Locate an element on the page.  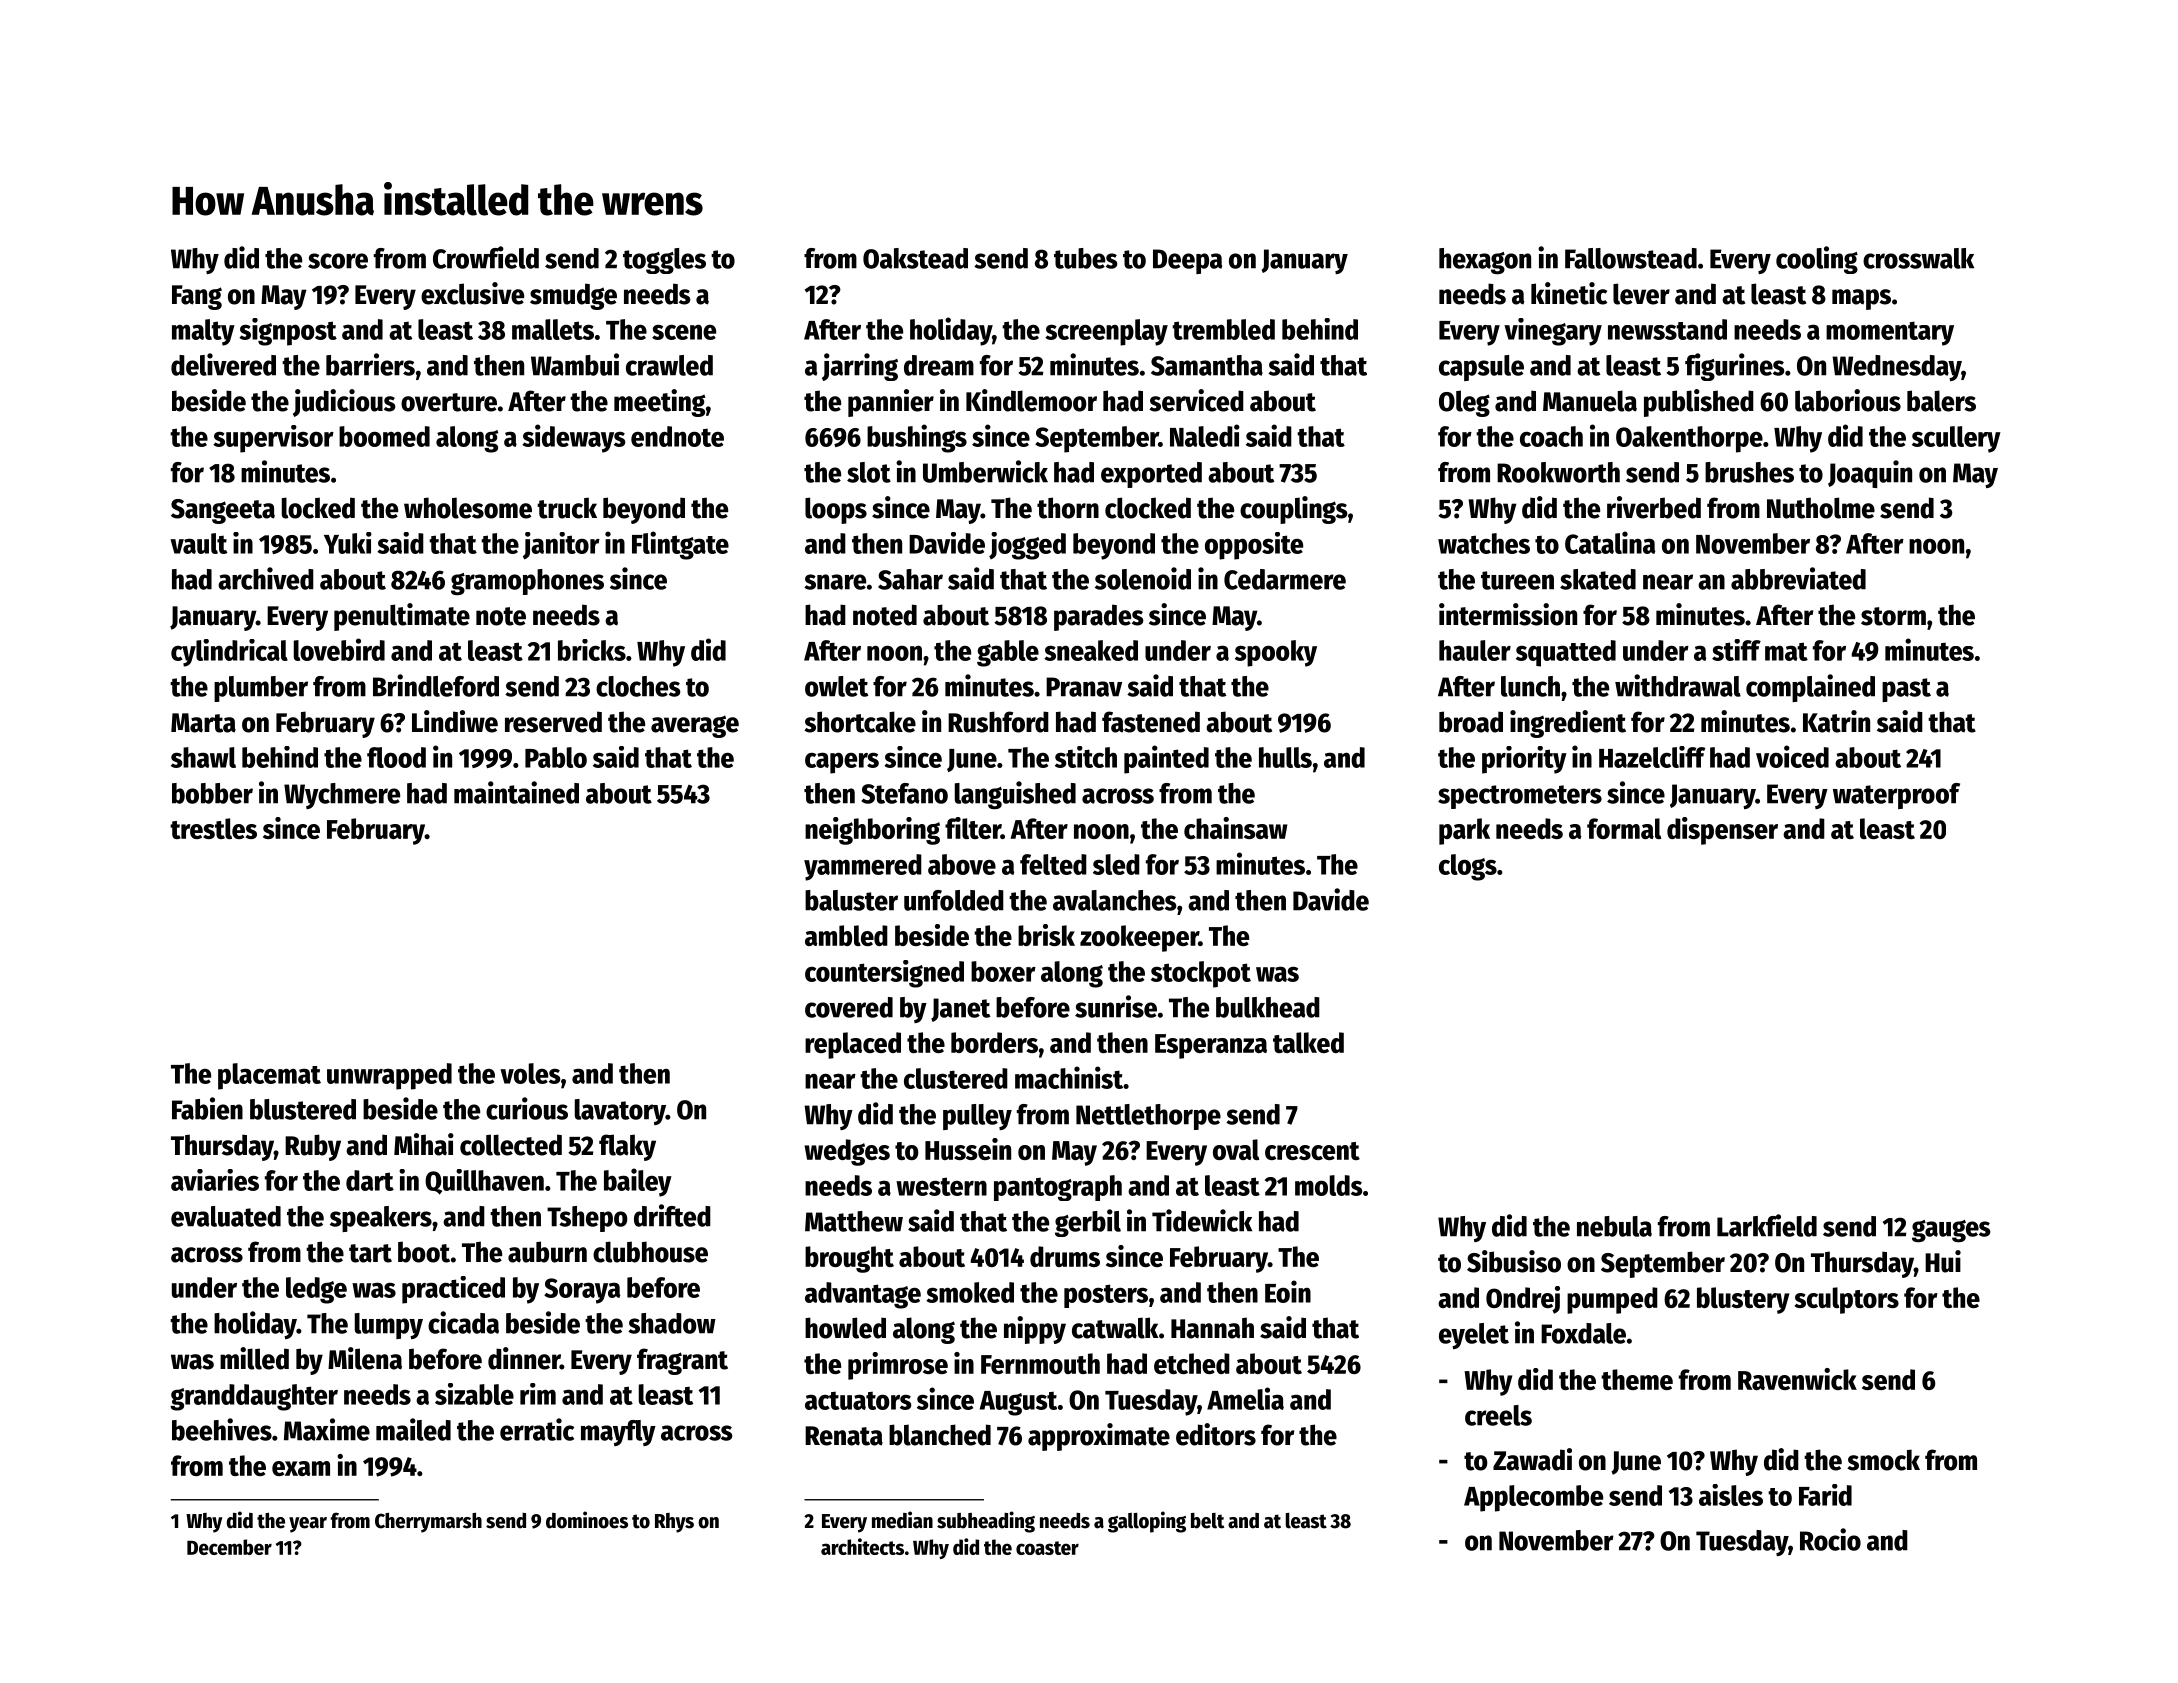
Cherrymarsh is located at coordinates (428, 1523).
